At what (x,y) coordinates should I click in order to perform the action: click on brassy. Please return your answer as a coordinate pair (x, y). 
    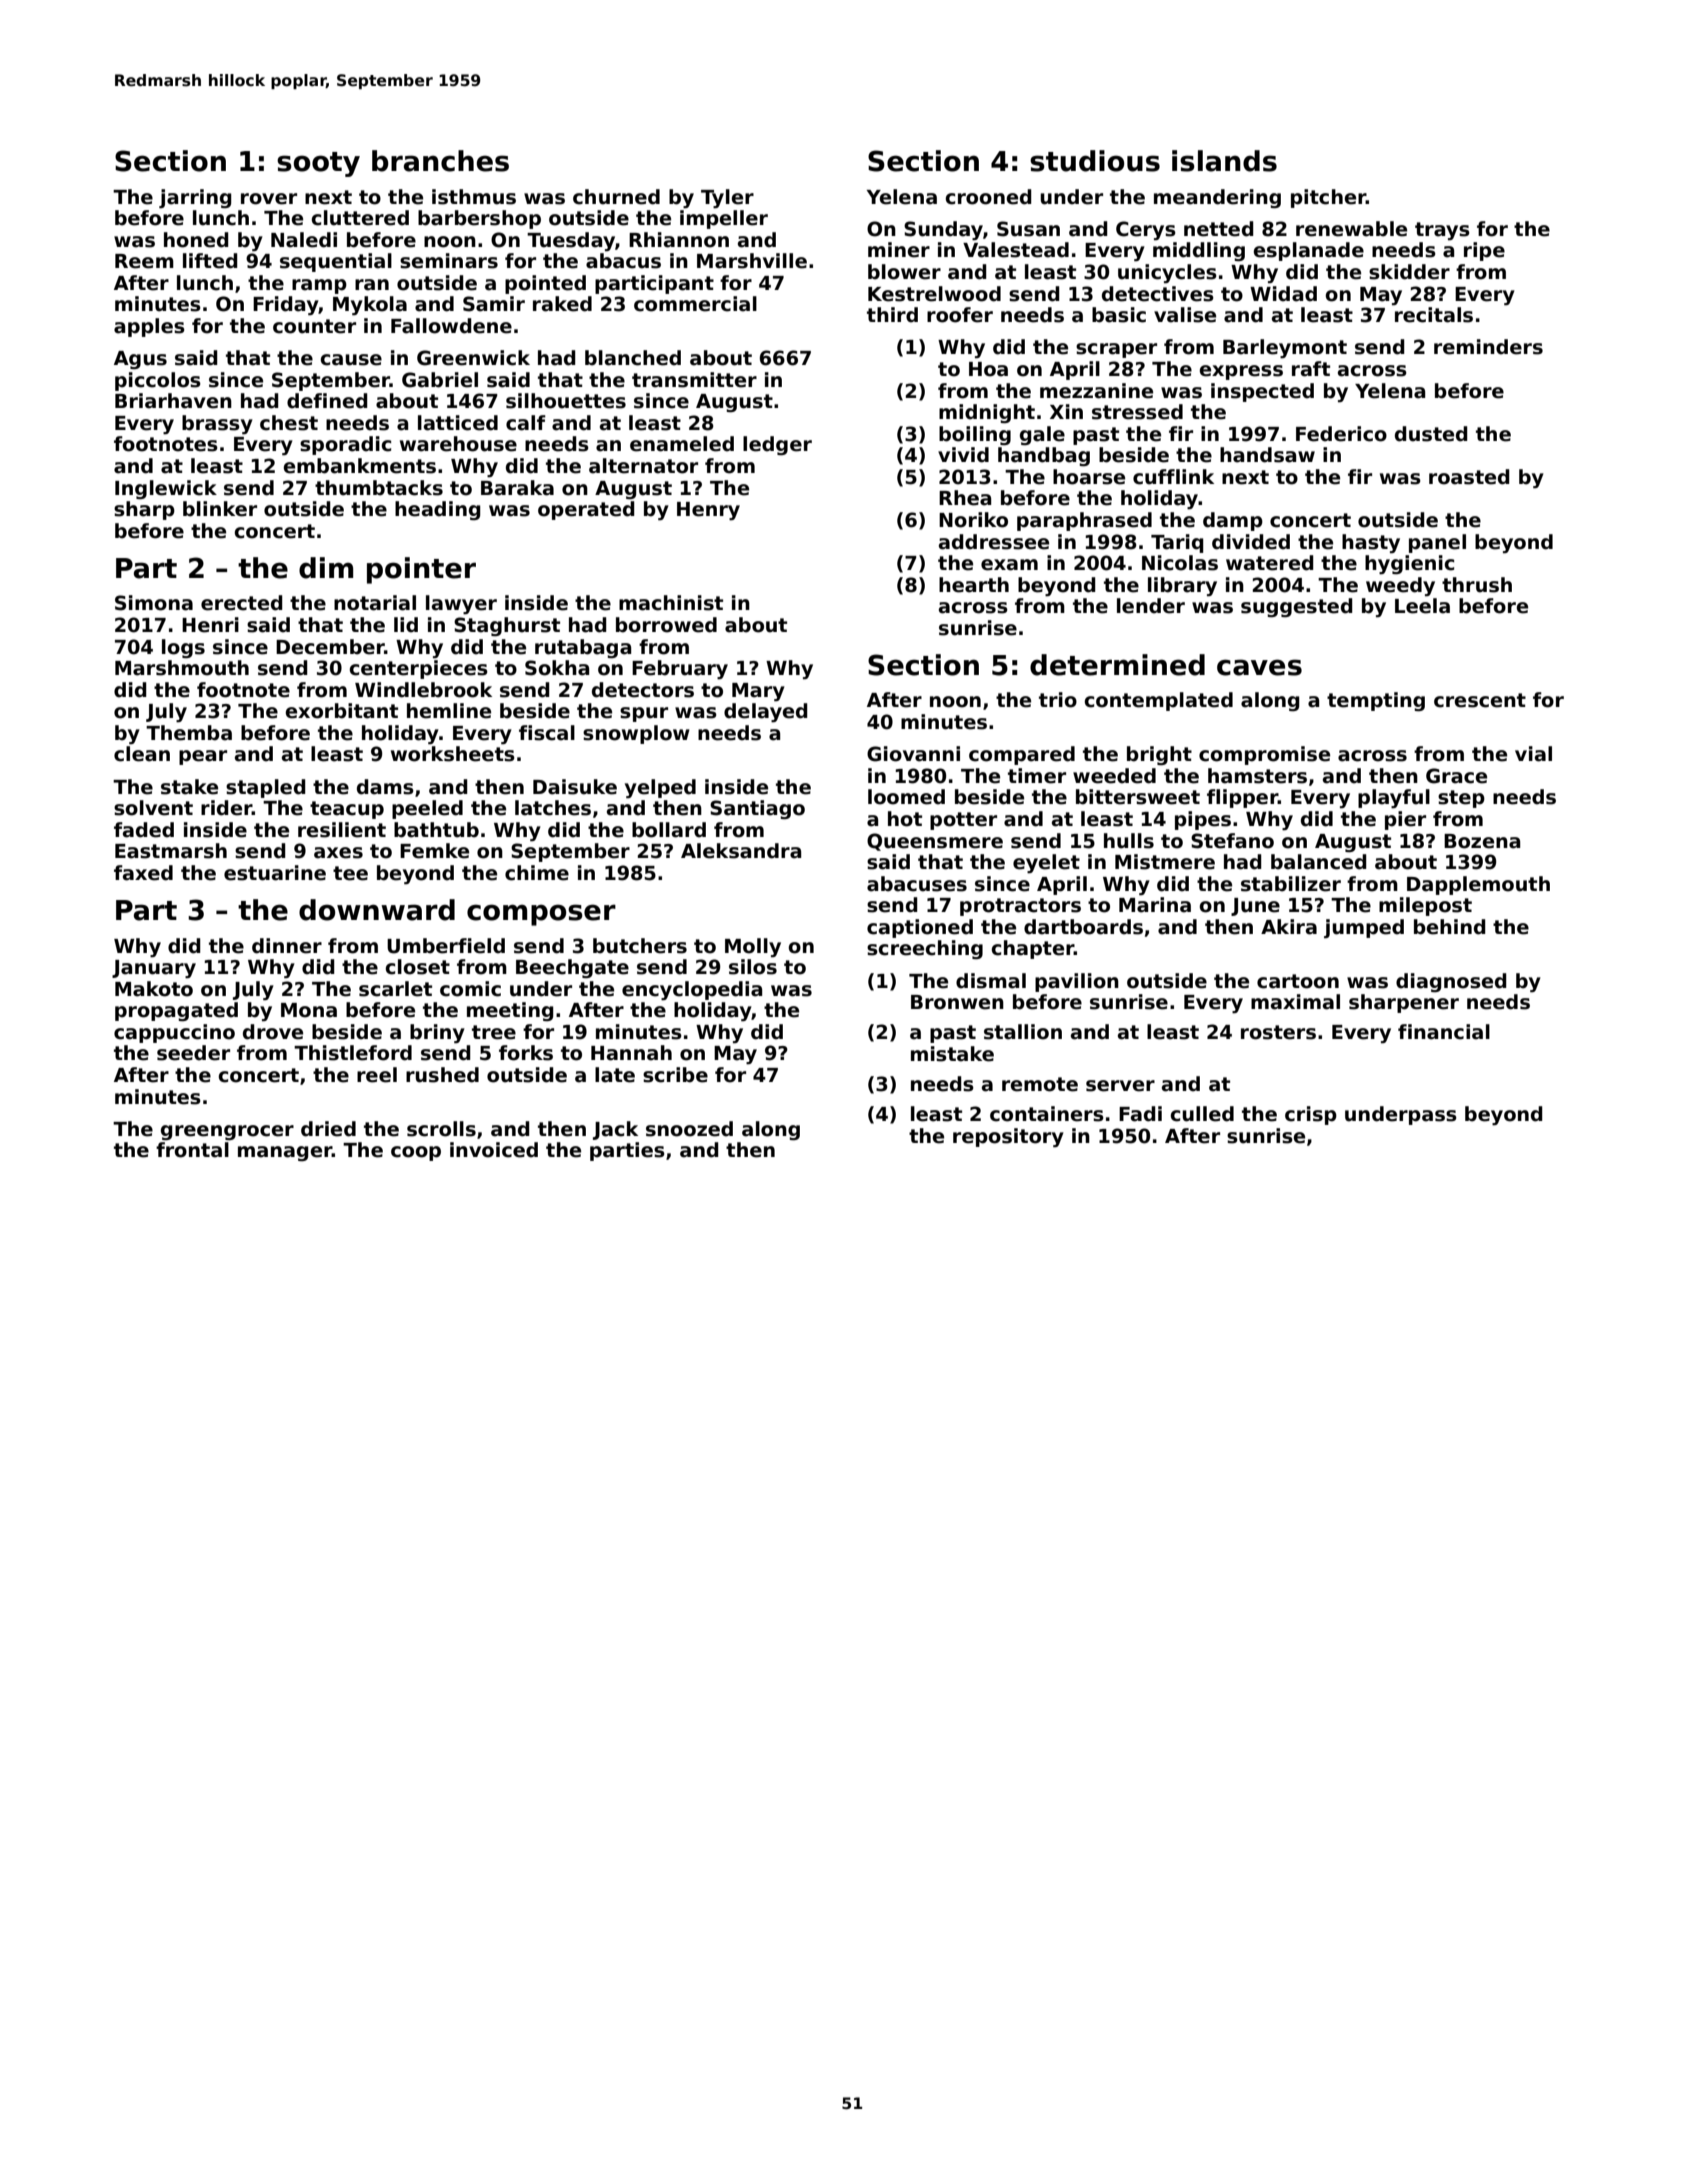
    Looking at the image, I should click on (217, 424).
